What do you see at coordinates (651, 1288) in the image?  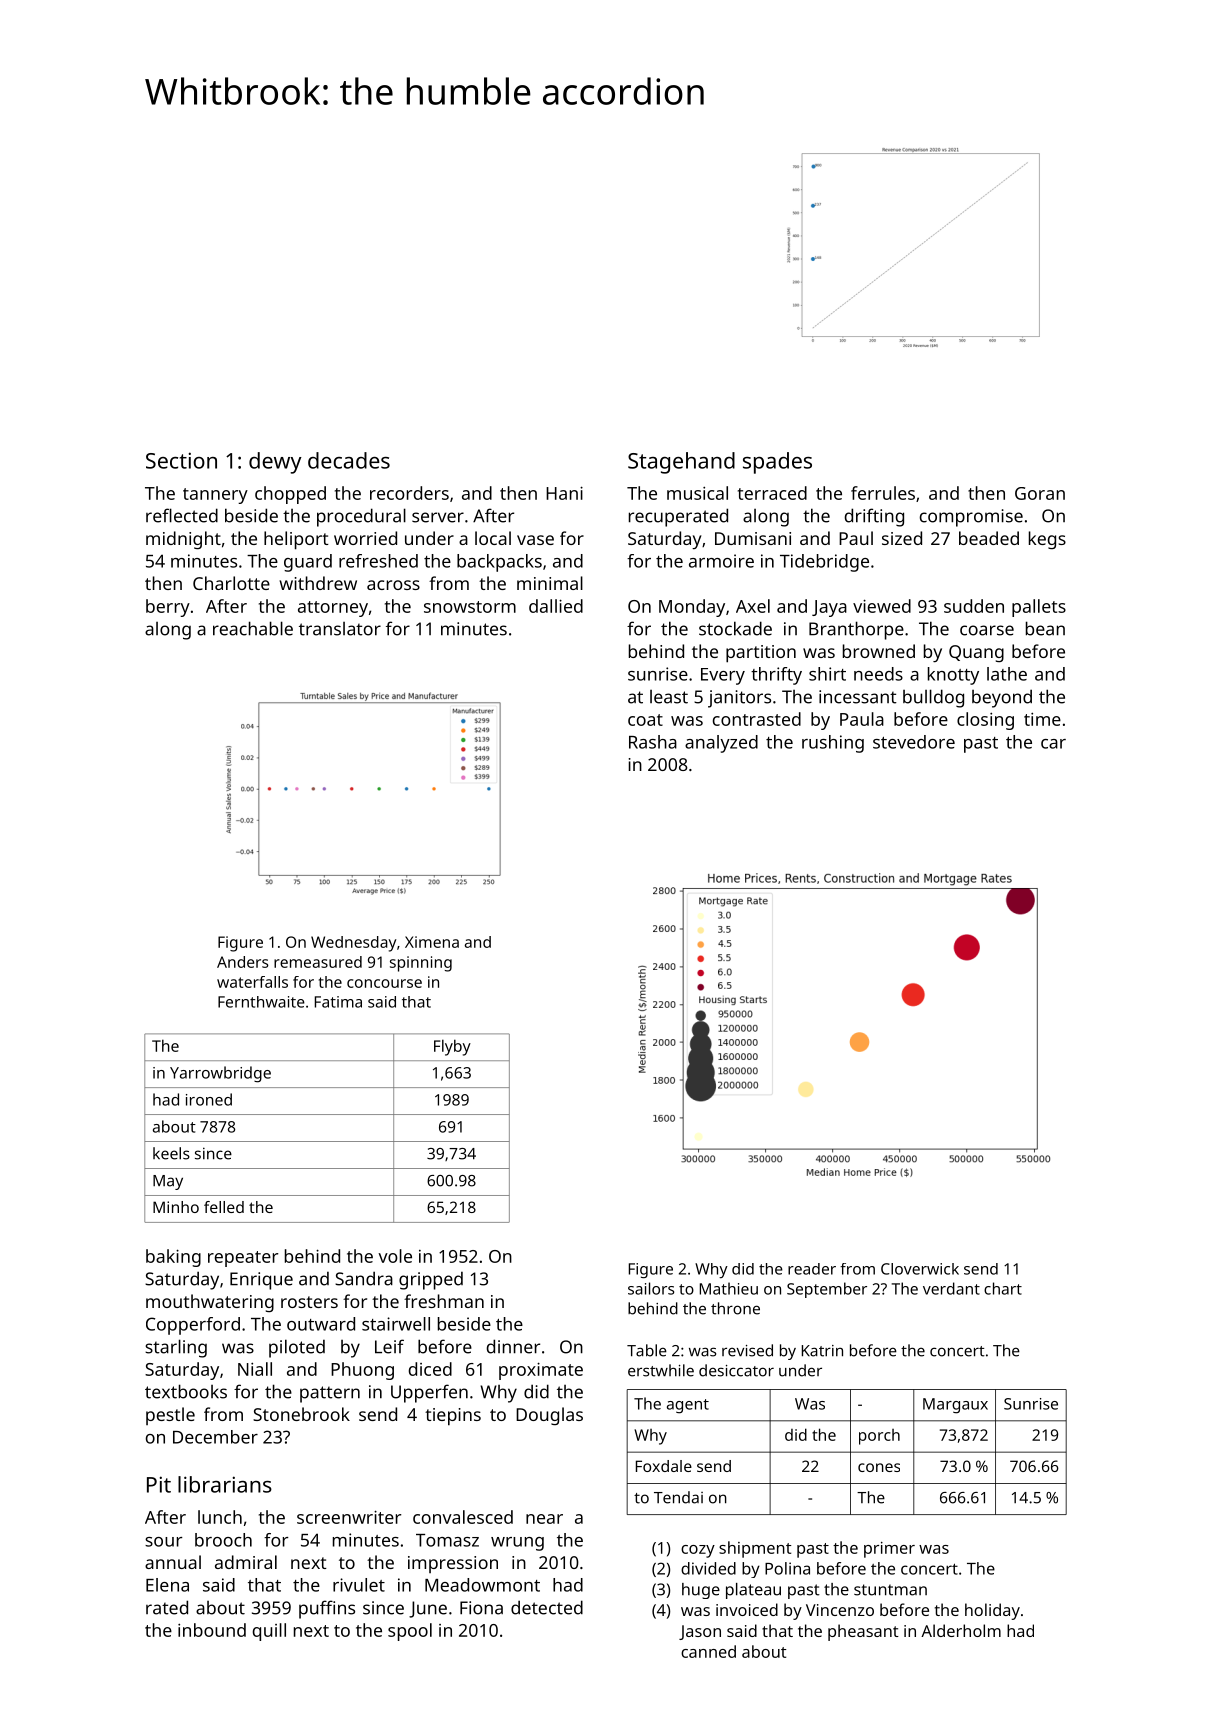 I see `sailors` at bounding box center [651, 1288].
